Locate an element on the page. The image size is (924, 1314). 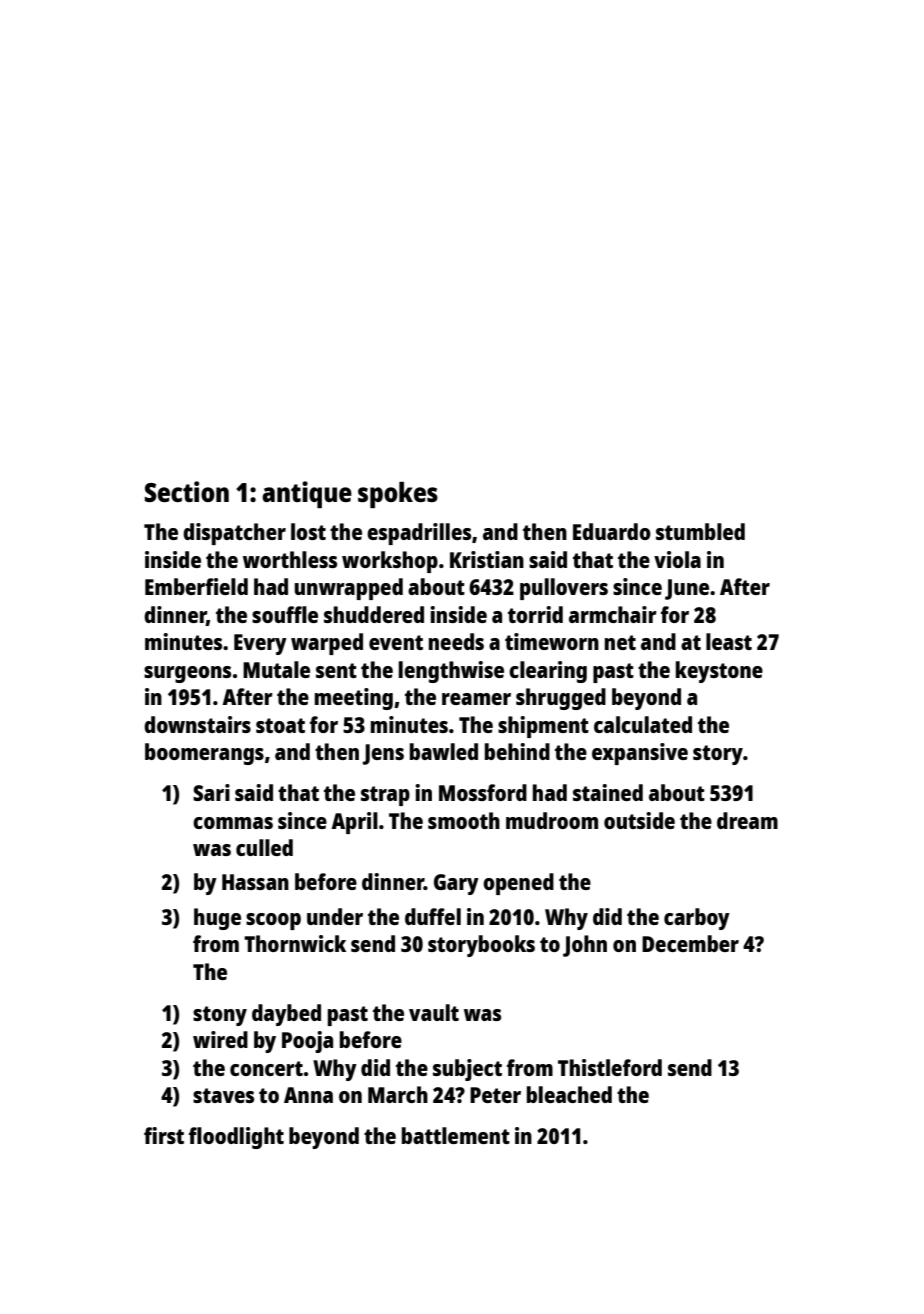
dispatcher is located at coordinates (234, 534).
